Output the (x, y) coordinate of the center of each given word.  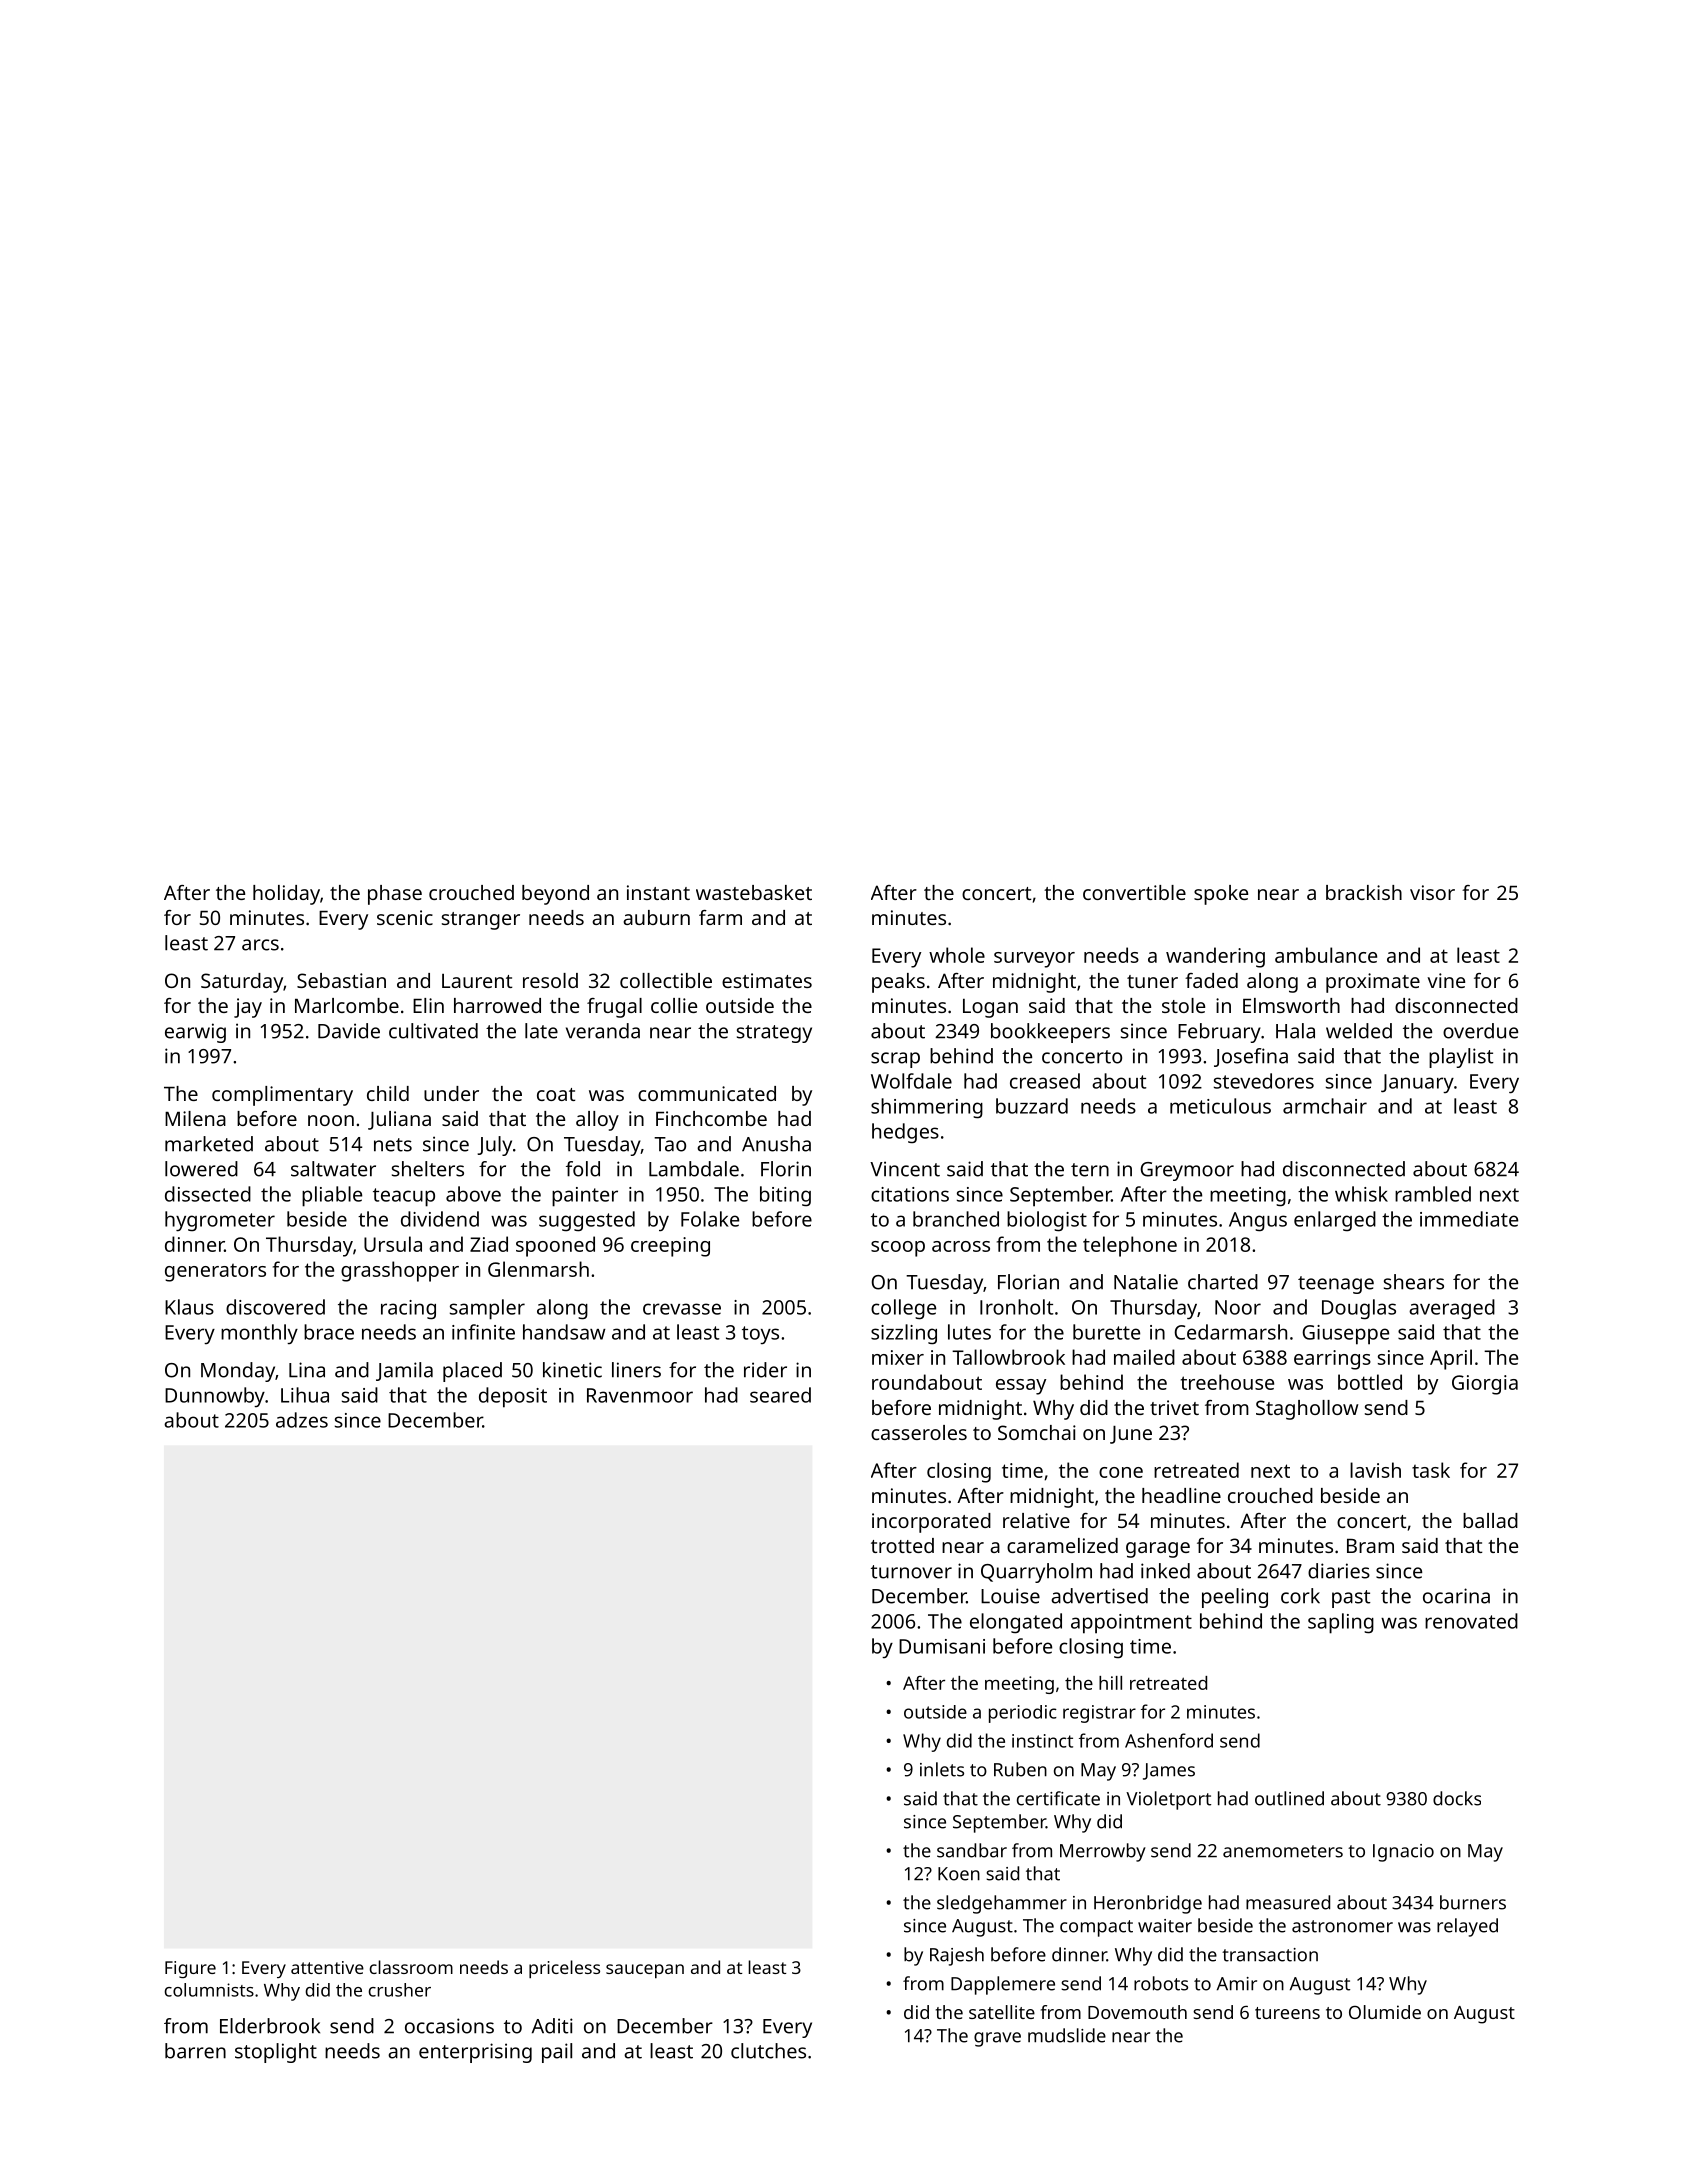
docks (1457, 1798)
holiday (286, 895)
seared (780, 1395)
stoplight (276, 2053)
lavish (1375, 1470)
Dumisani (942, 1646)
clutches (768, 2051)
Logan (990, 1008)
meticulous (1220, 1106)
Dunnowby (215, 1397)
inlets (942, 1769)
